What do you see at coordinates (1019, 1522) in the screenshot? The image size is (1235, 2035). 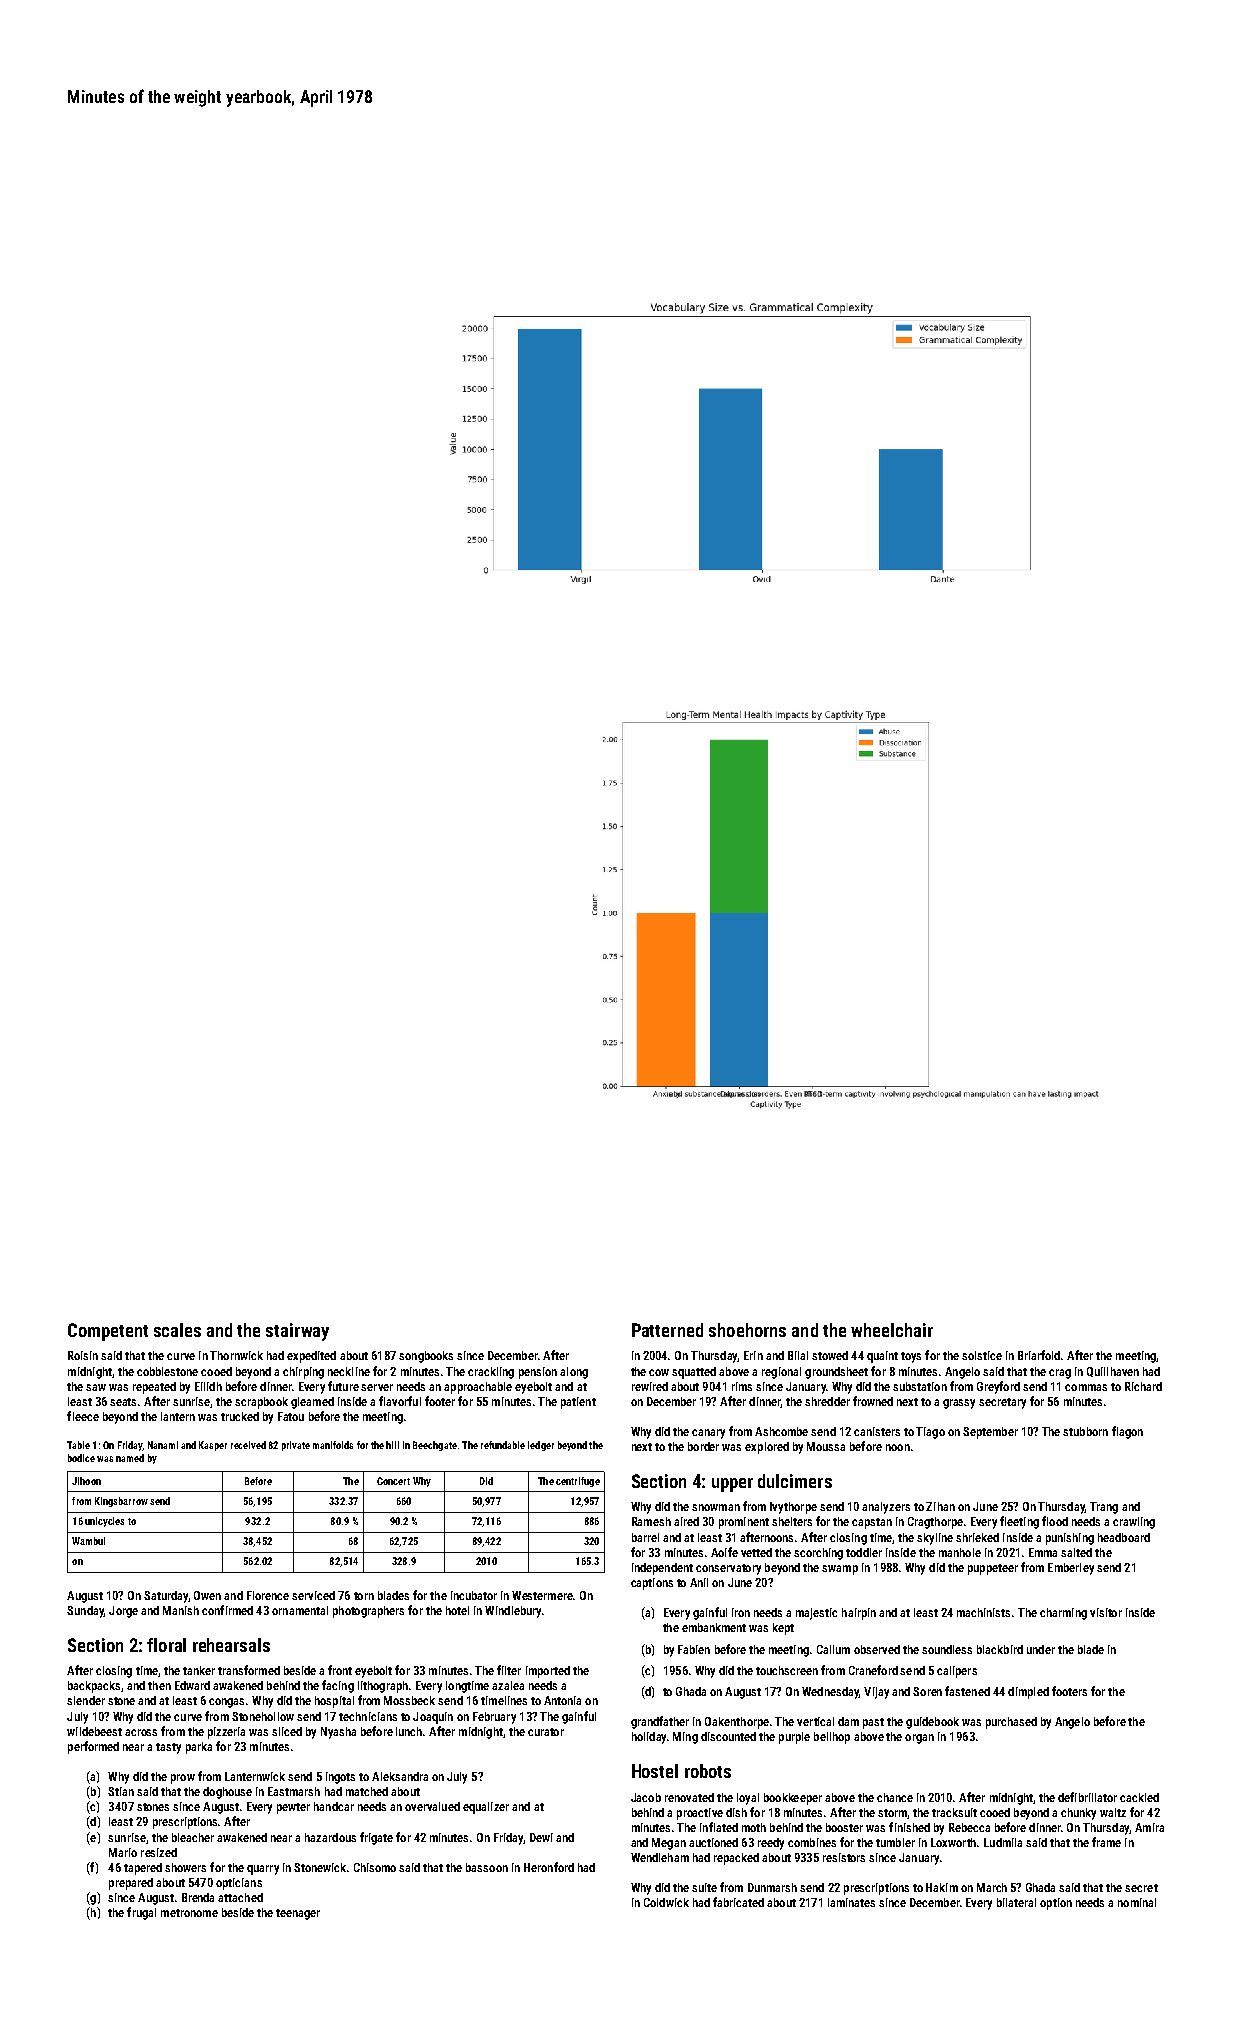 I see `fleeting` at bounding box center [1019, 1522].
